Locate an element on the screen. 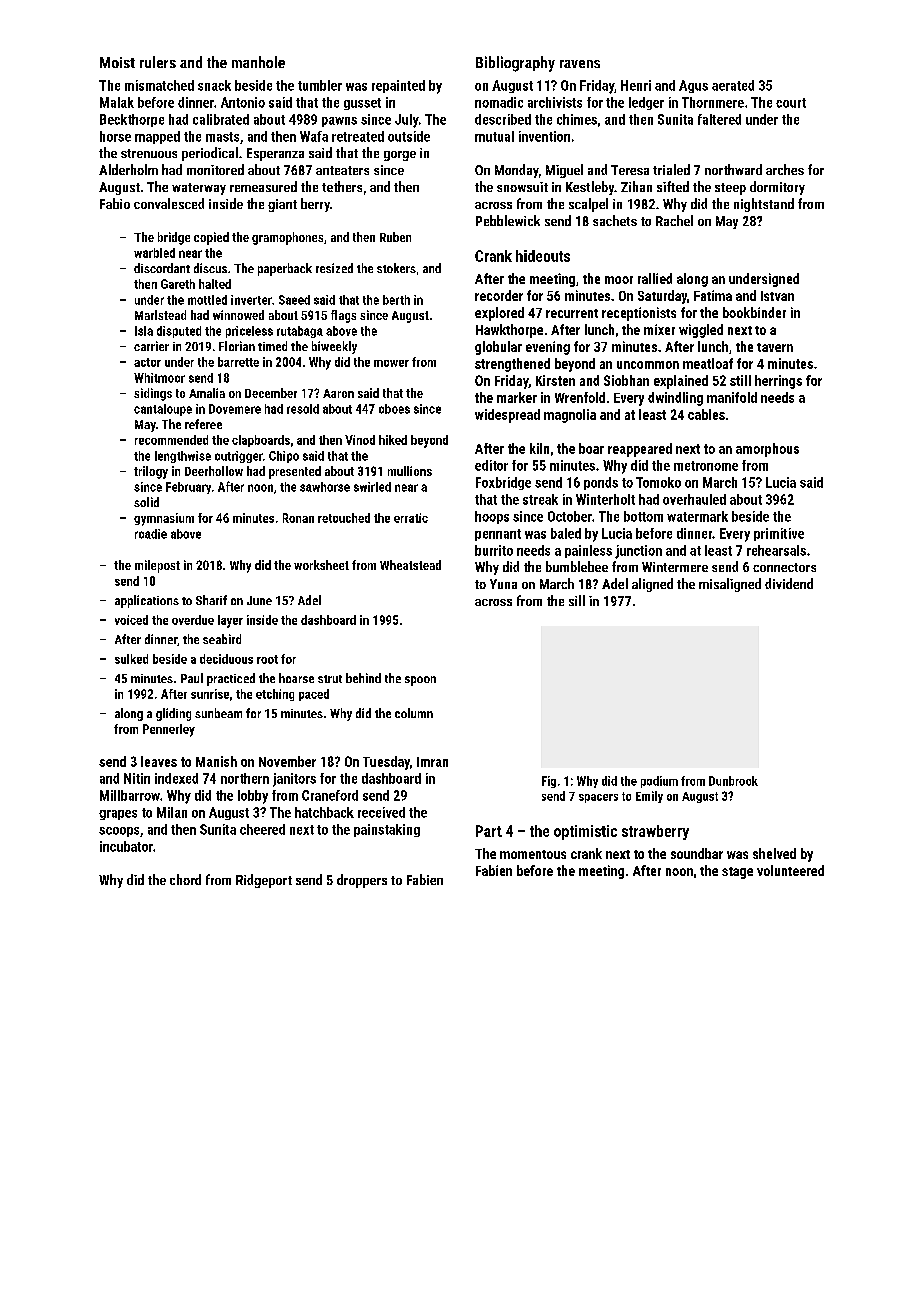 Image resolution: width=924 pixels, height=1308 pixels. Yuna is located at coordinates (503, 584).
